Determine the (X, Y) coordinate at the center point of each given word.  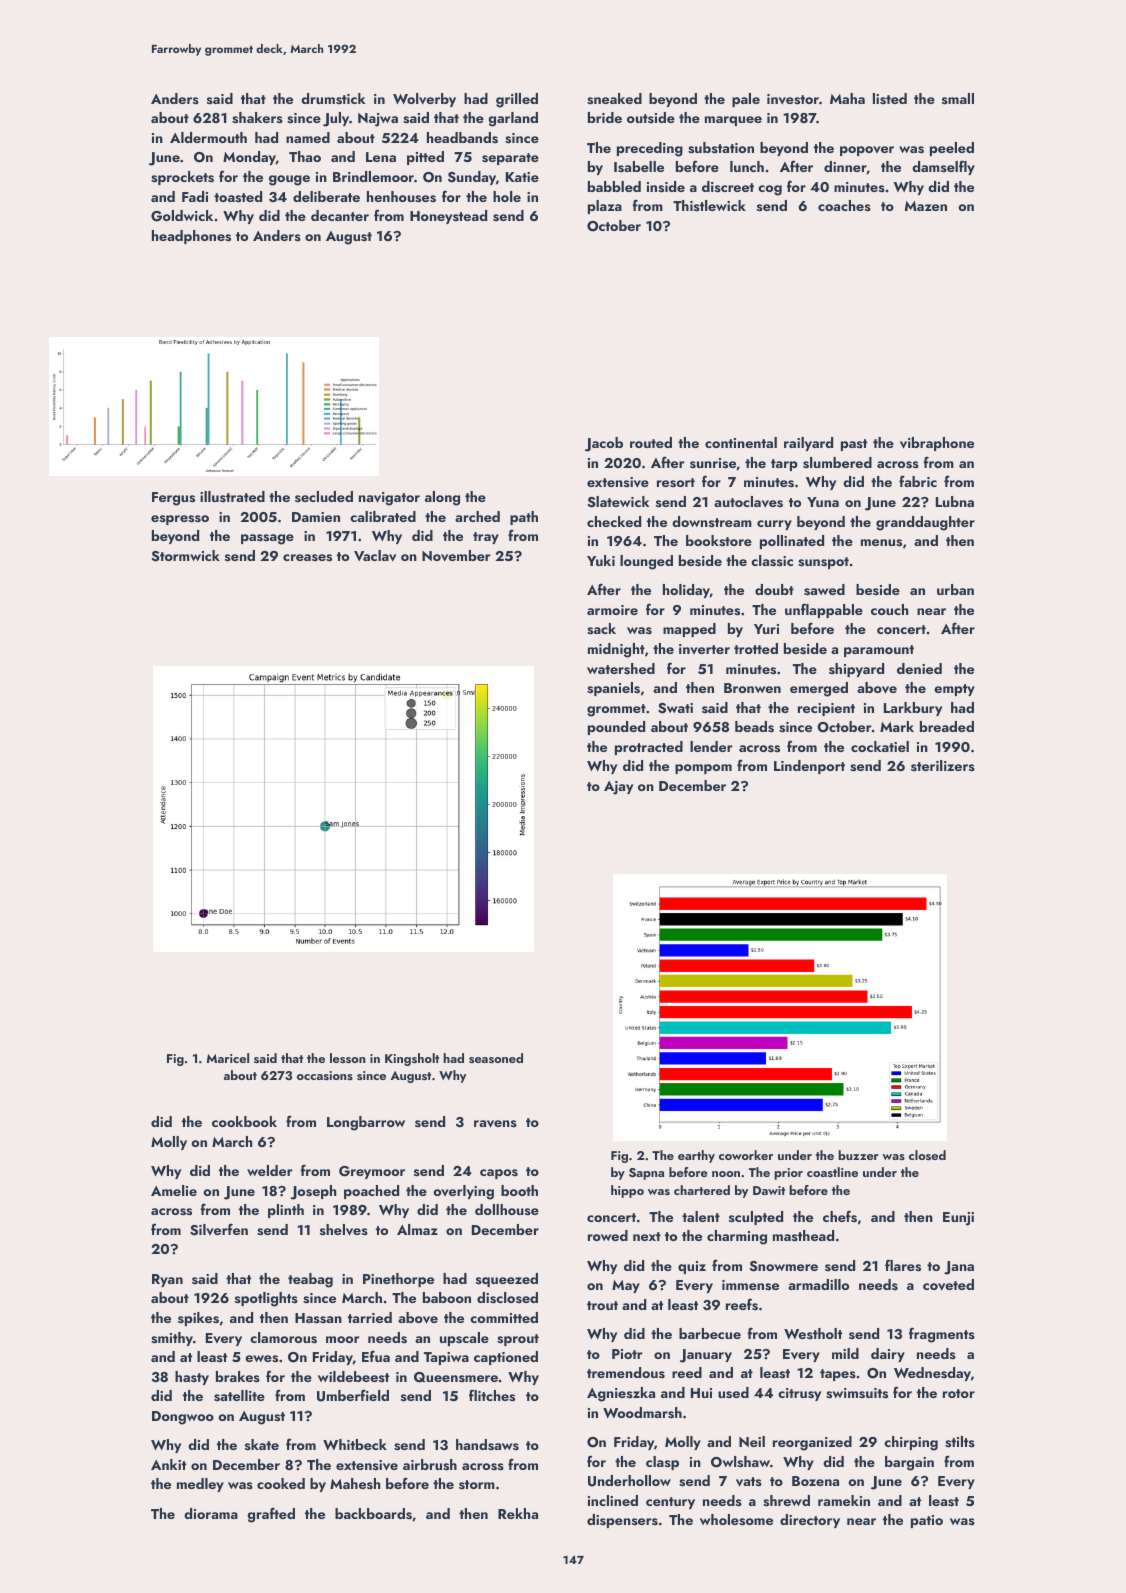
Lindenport (809, 767)
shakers (257, 118)
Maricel (227, 1058)
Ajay (618, 788)
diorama (211, 1513)
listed (890, 99)
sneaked (614, 99)
